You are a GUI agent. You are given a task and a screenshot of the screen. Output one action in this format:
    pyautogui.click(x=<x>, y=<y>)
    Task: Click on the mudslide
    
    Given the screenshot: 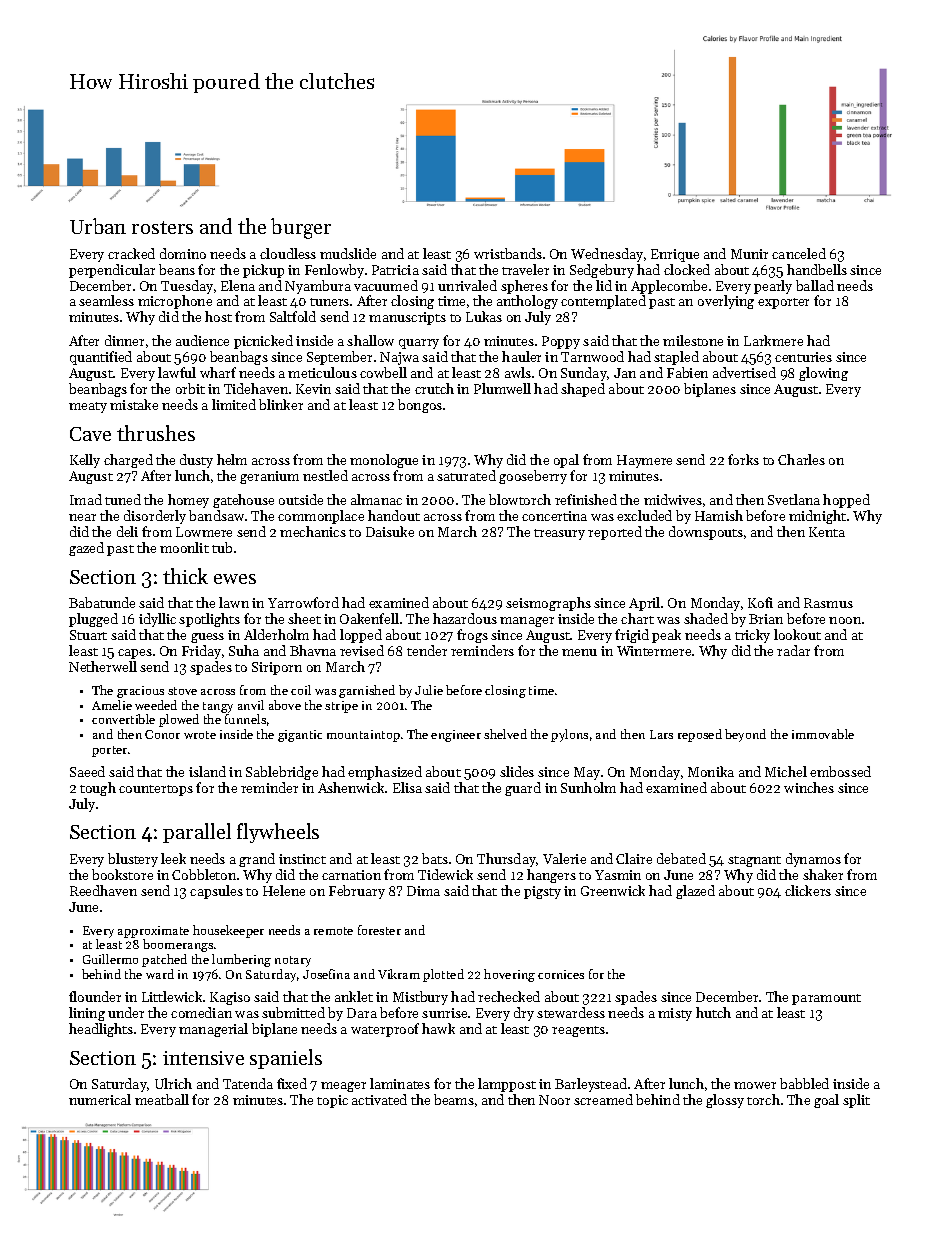 What is the action you would take?
    pyautogui.click(x=348, y=253)
